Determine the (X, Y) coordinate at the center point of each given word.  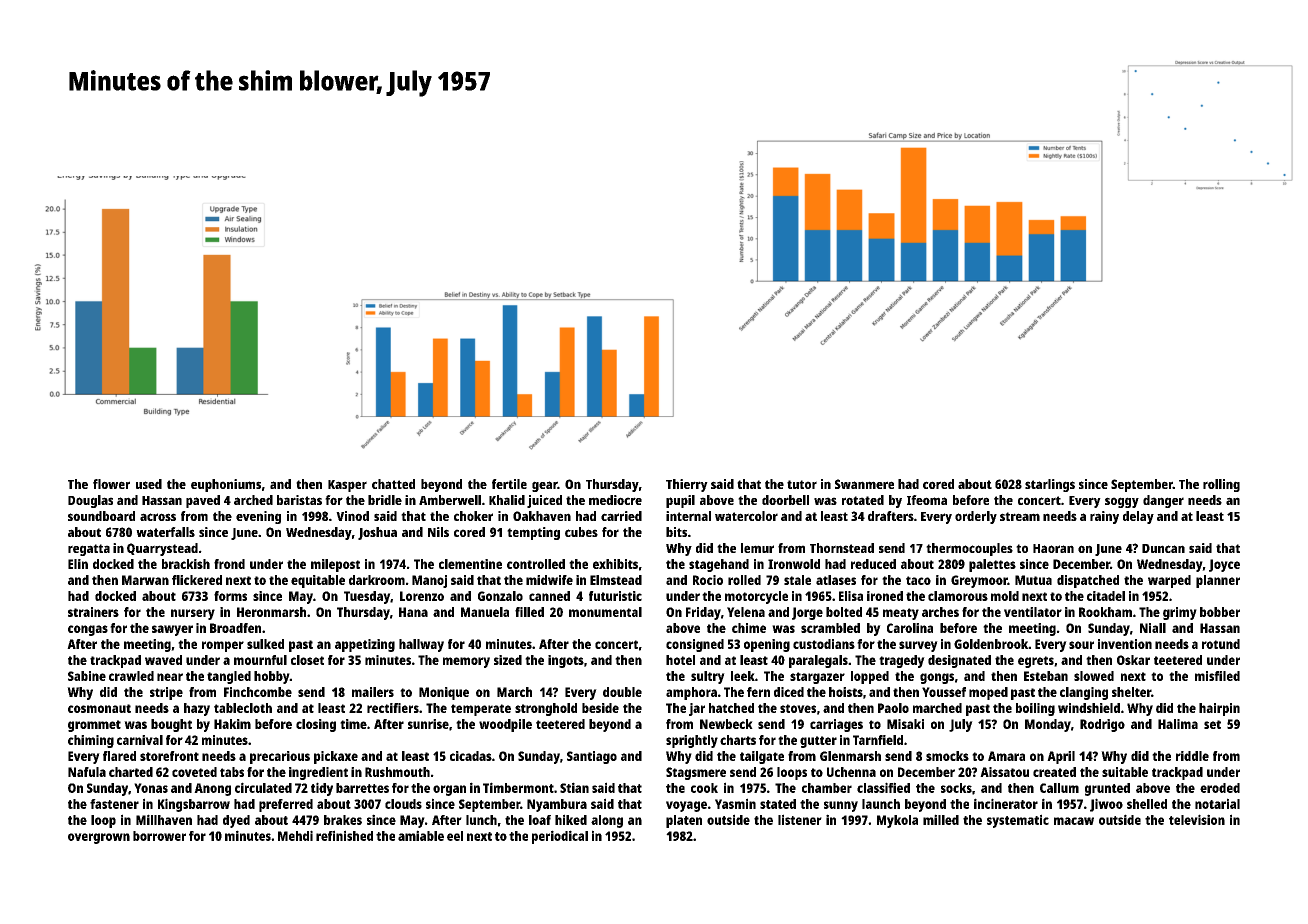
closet (307, 660)
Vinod (352, 516)
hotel (680, 660)
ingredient (318, 773)
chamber (827, 788)
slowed (1094, 676)
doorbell (785, 500)
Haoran (1053, 548)
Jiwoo (1106, 805)
